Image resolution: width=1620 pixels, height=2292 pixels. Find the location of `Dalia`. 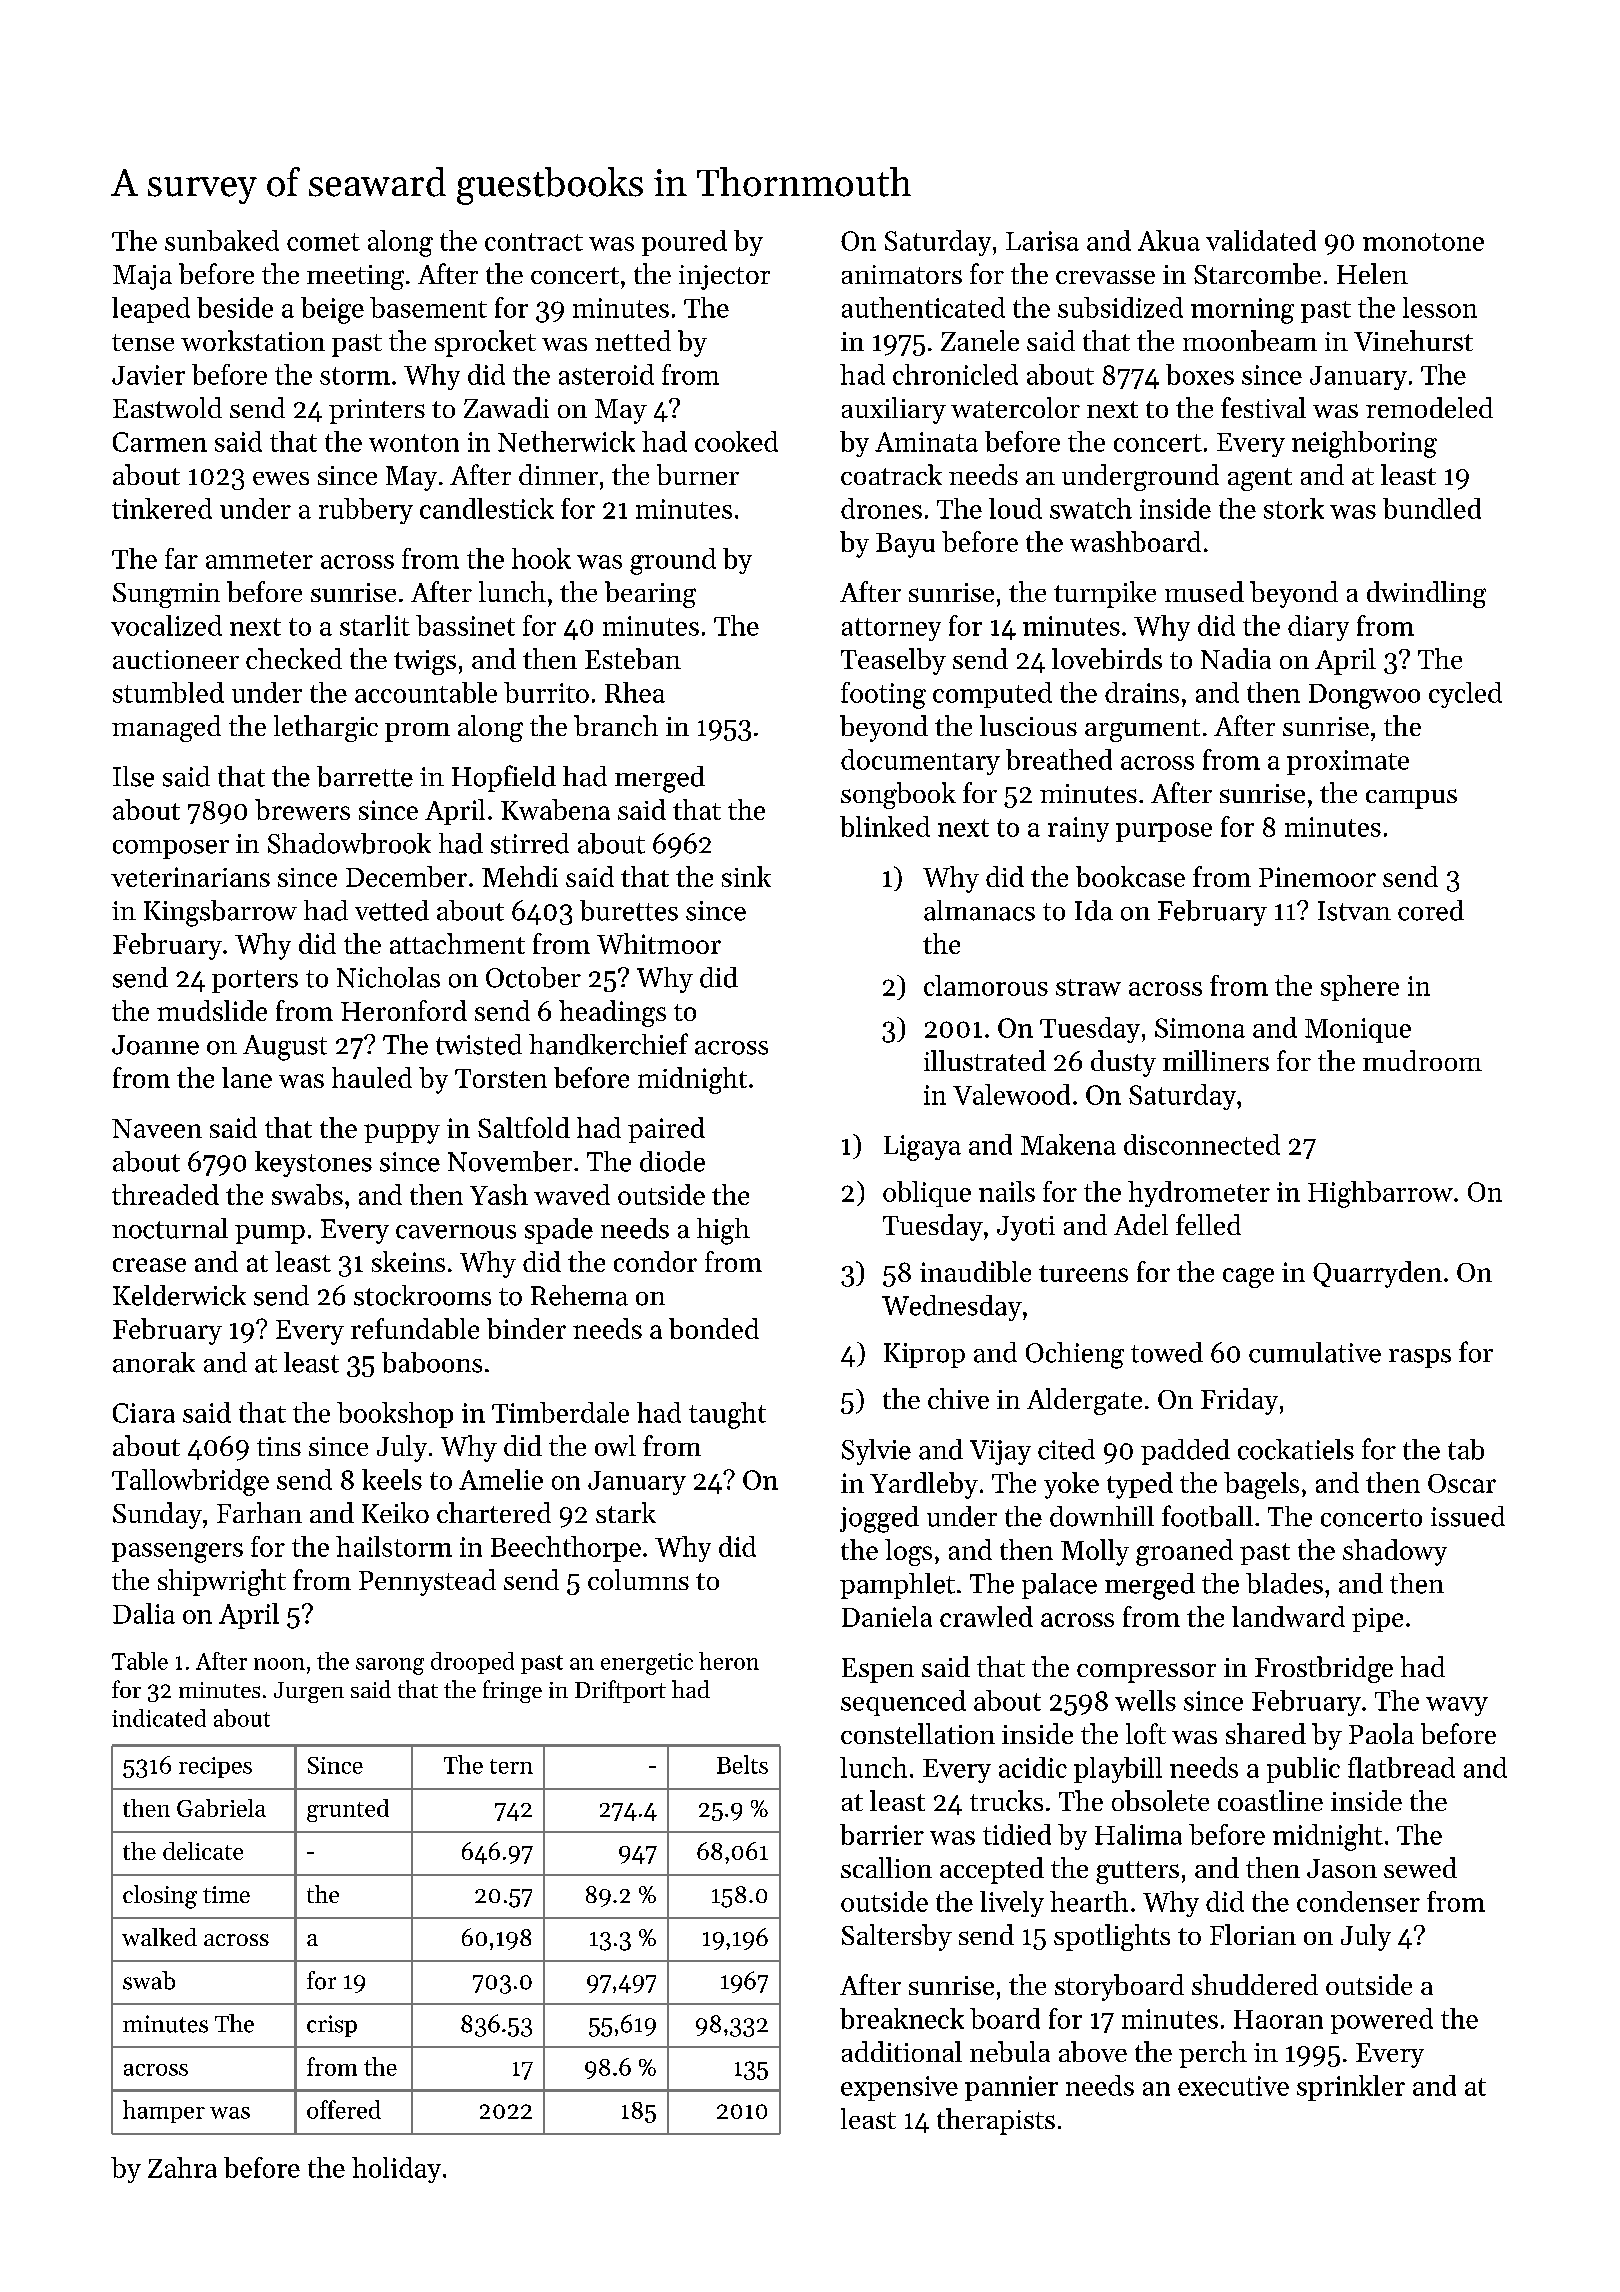

Dalia is located at coordinates (144, 1613).
